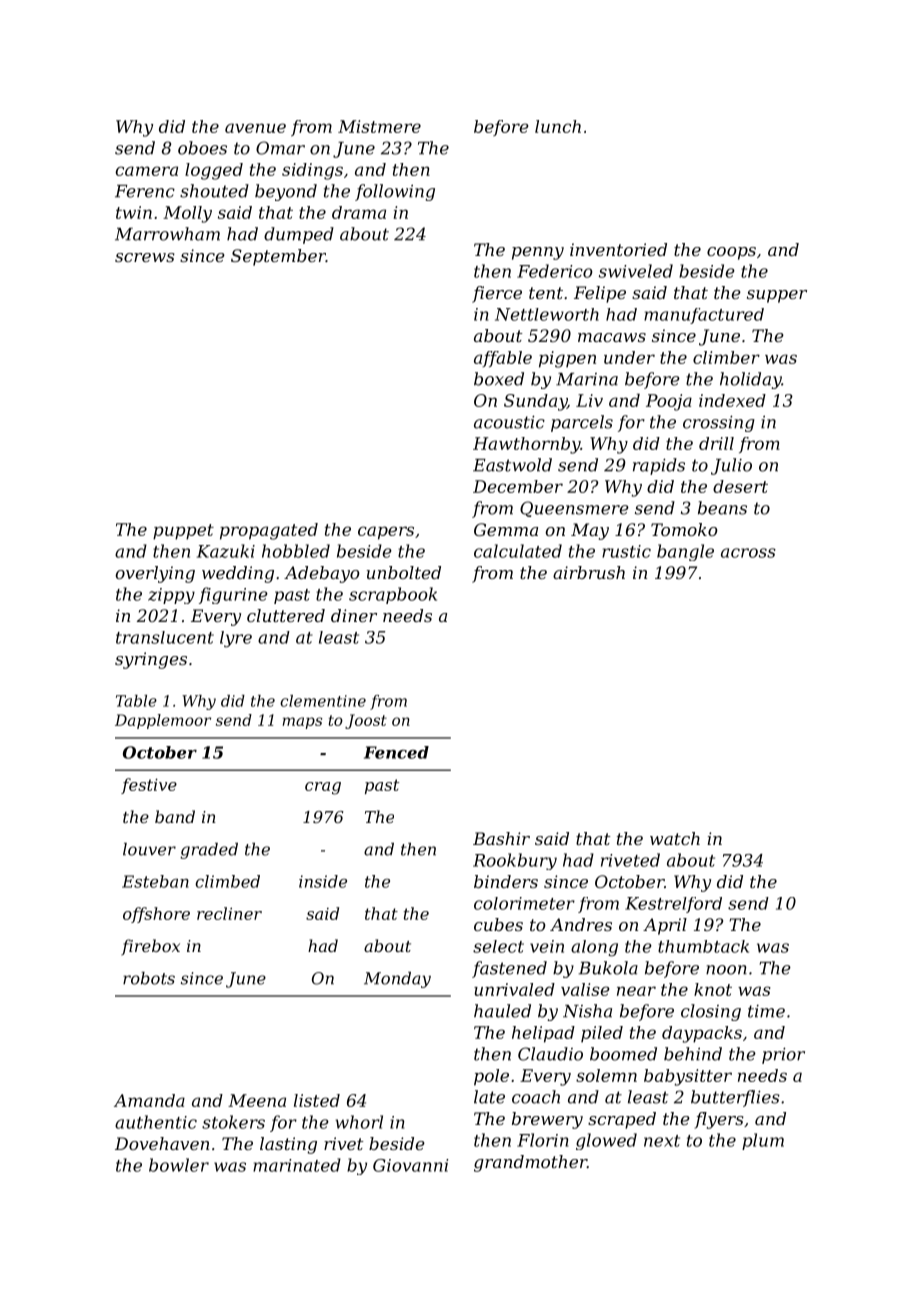 This page has width=924, height=1308. I want to click on figurine, so click(233, 595).
